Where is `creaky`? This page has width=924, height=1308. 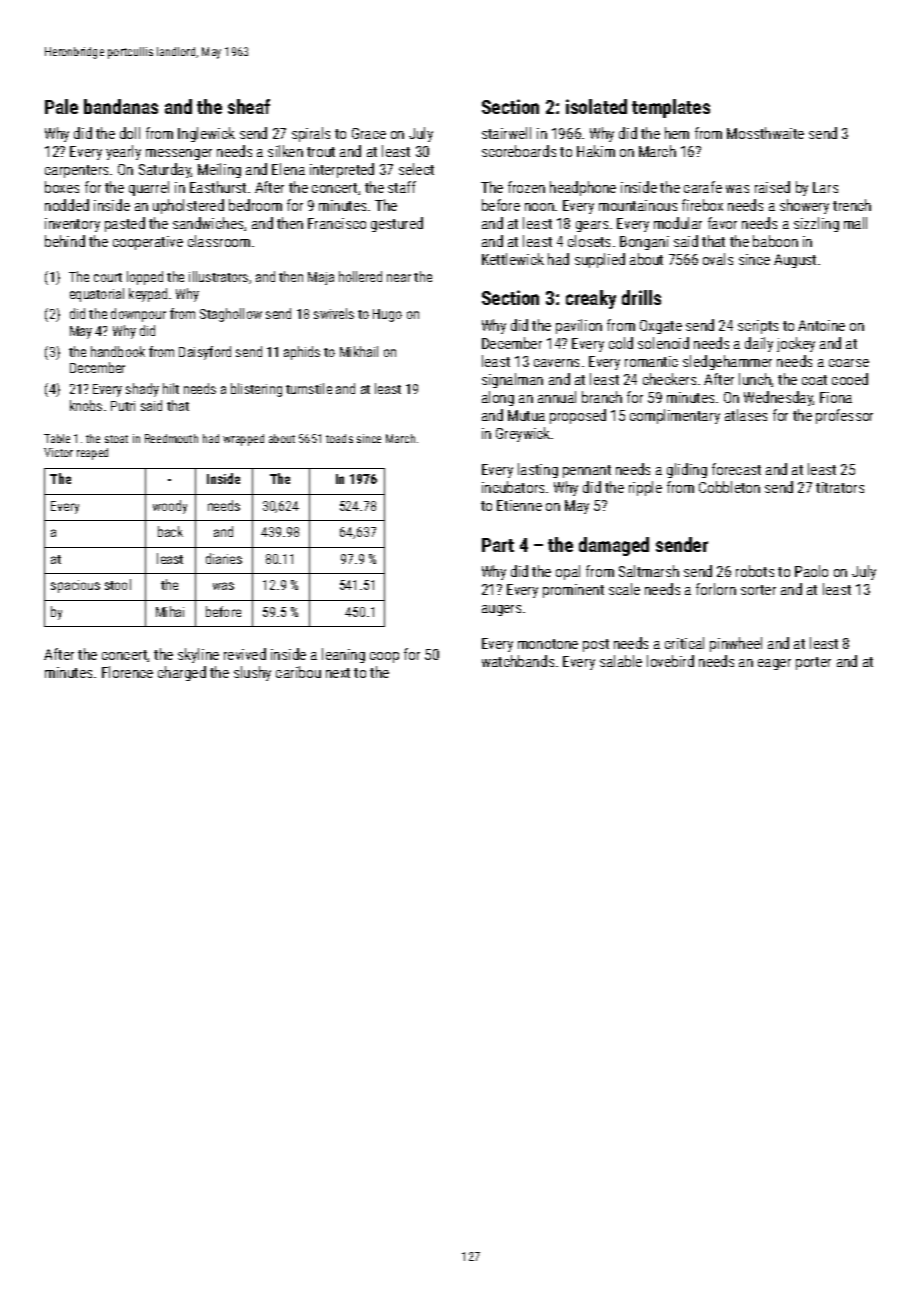
creaky is located at coordinates (591, 299).
